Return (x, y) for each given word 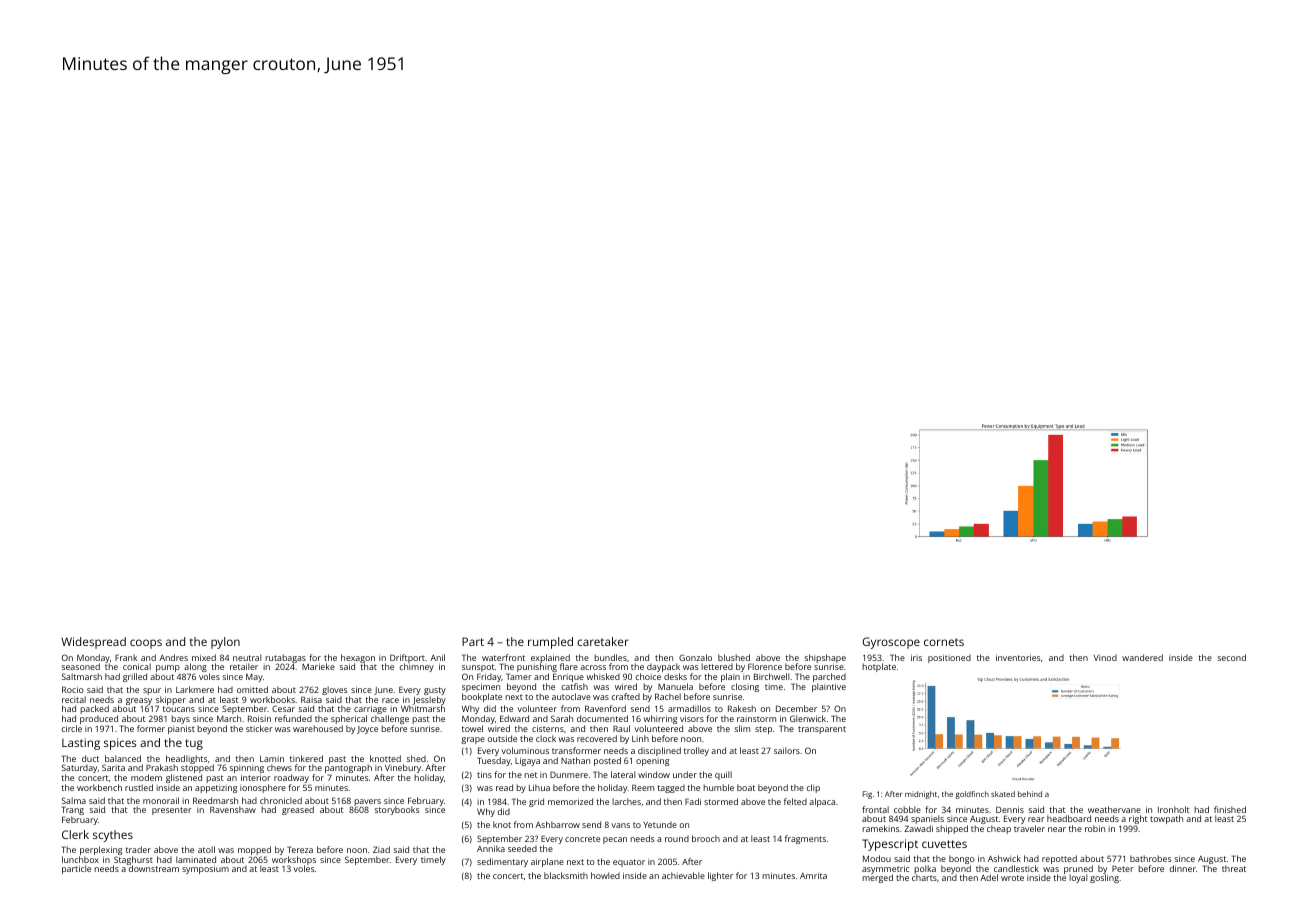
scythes (113, 836)
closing (745, 687)
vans (620, 825)
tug (194, 744)
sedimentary (502, 862)
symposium (205, 869)
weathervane (1114, 809)
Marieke (318, 666)
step (763, 730)
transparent (822, 730)
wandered (1142, 657)
